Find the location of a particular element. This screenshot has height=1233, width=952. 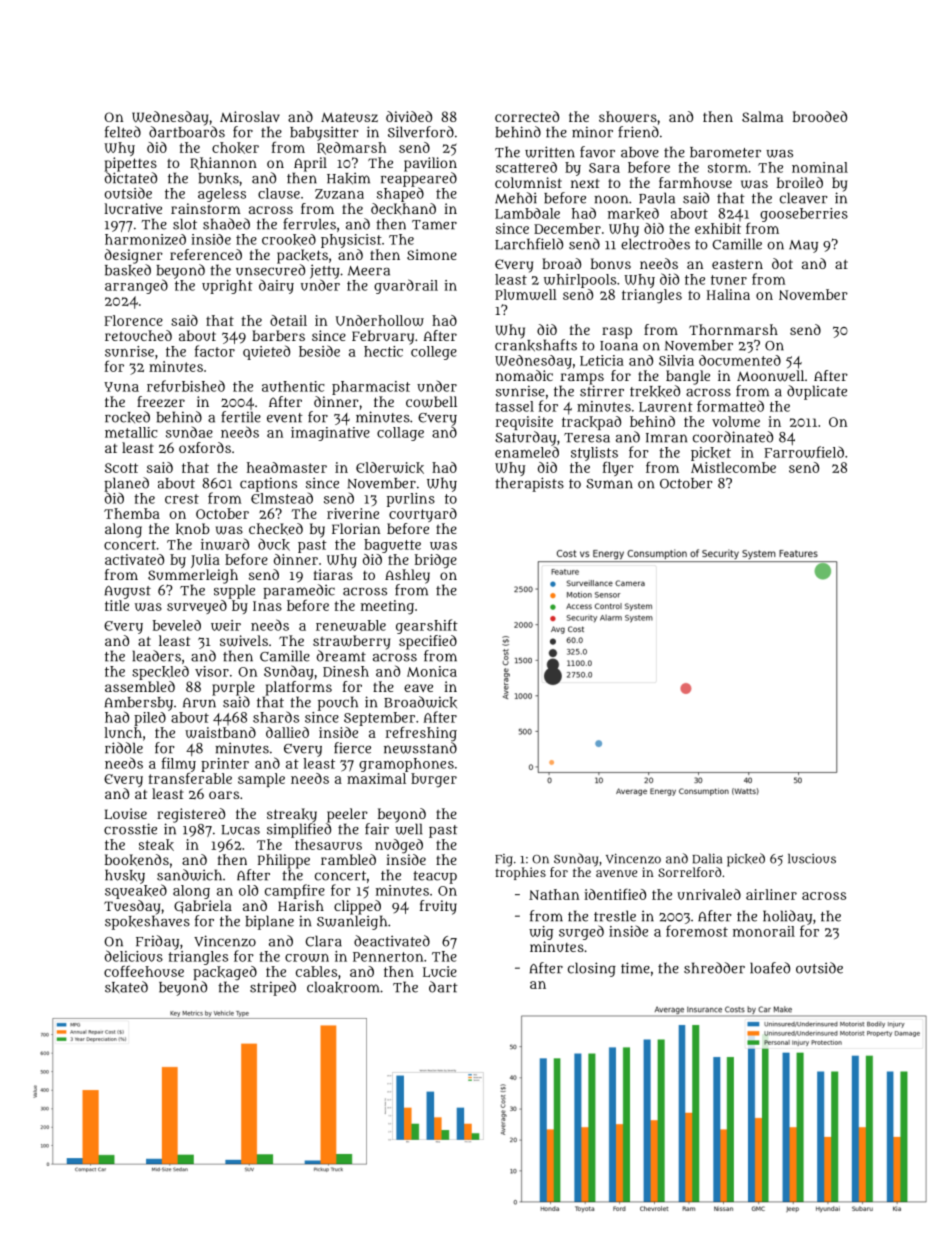

friend is located at coordinates (638, 132).
